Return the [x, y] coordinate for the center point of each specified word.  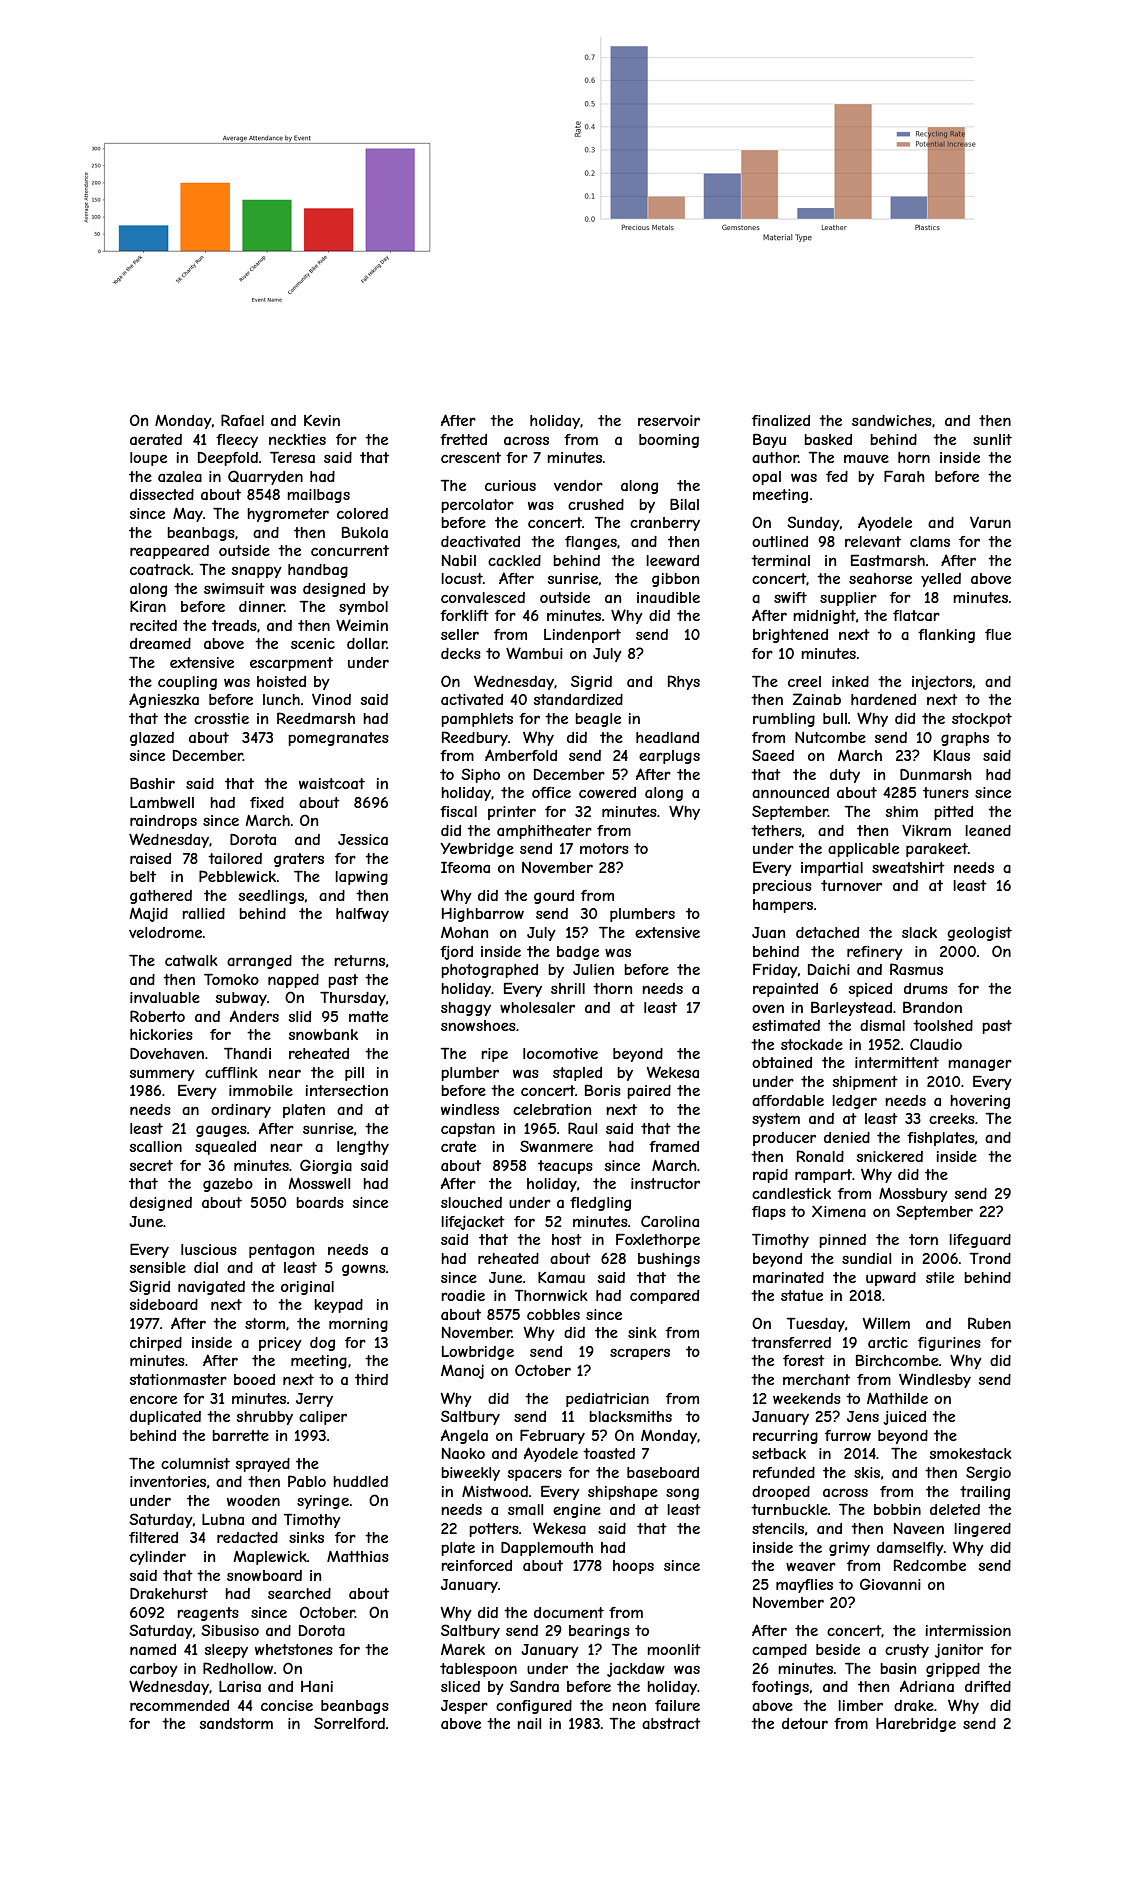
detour [805, 1723]
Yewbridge [477, 850]
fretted [463, 439]
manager [980, 1065]
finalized [781, 420]
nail [529, 1723]
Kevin [322, 420]
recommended [179, 1705]
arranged [259, 962]
